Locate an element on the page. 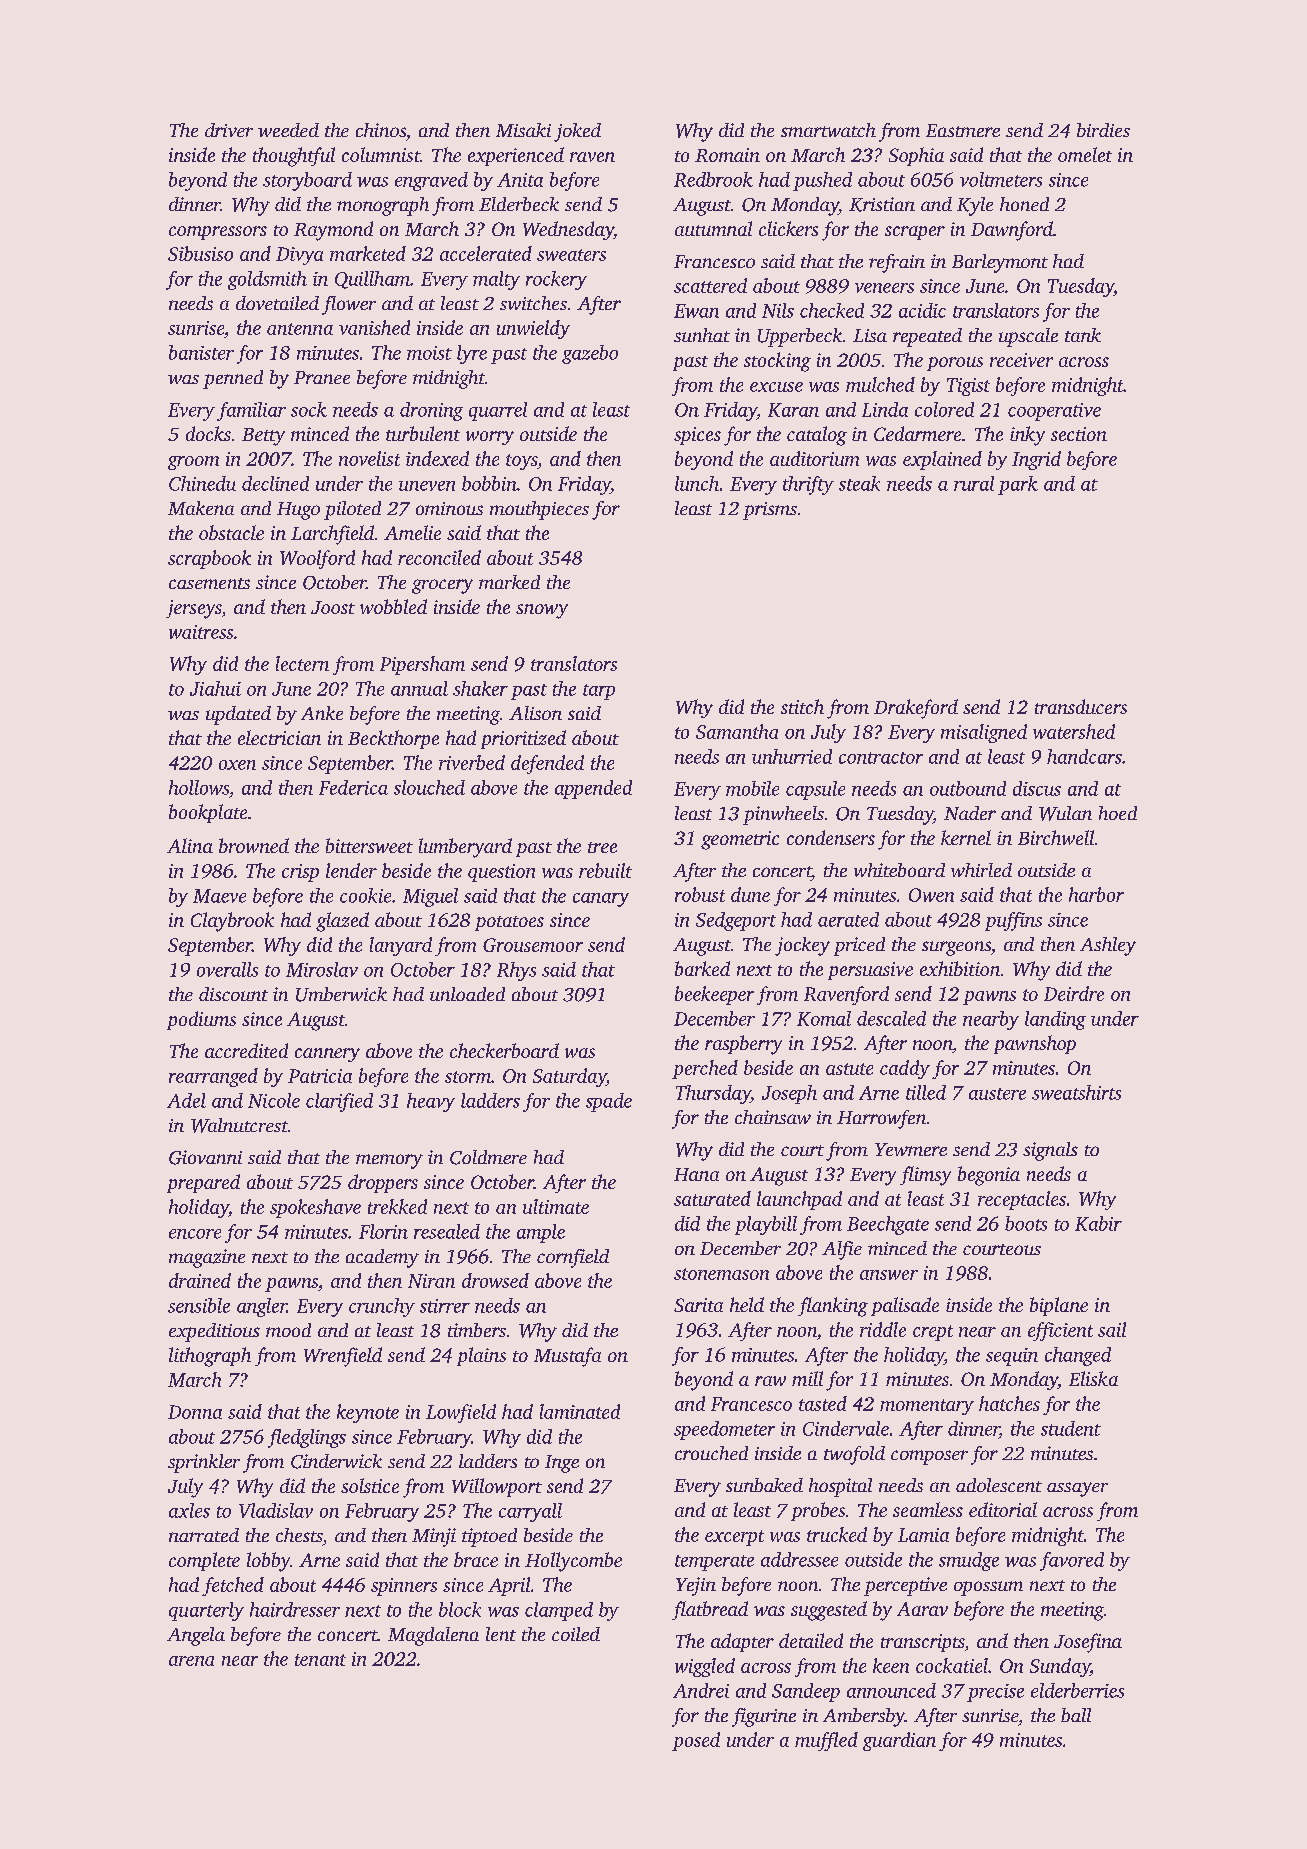 Image resolution: width=1307 pixels, height=1849 pixels. posed is located at coordinates (696, 1741).
